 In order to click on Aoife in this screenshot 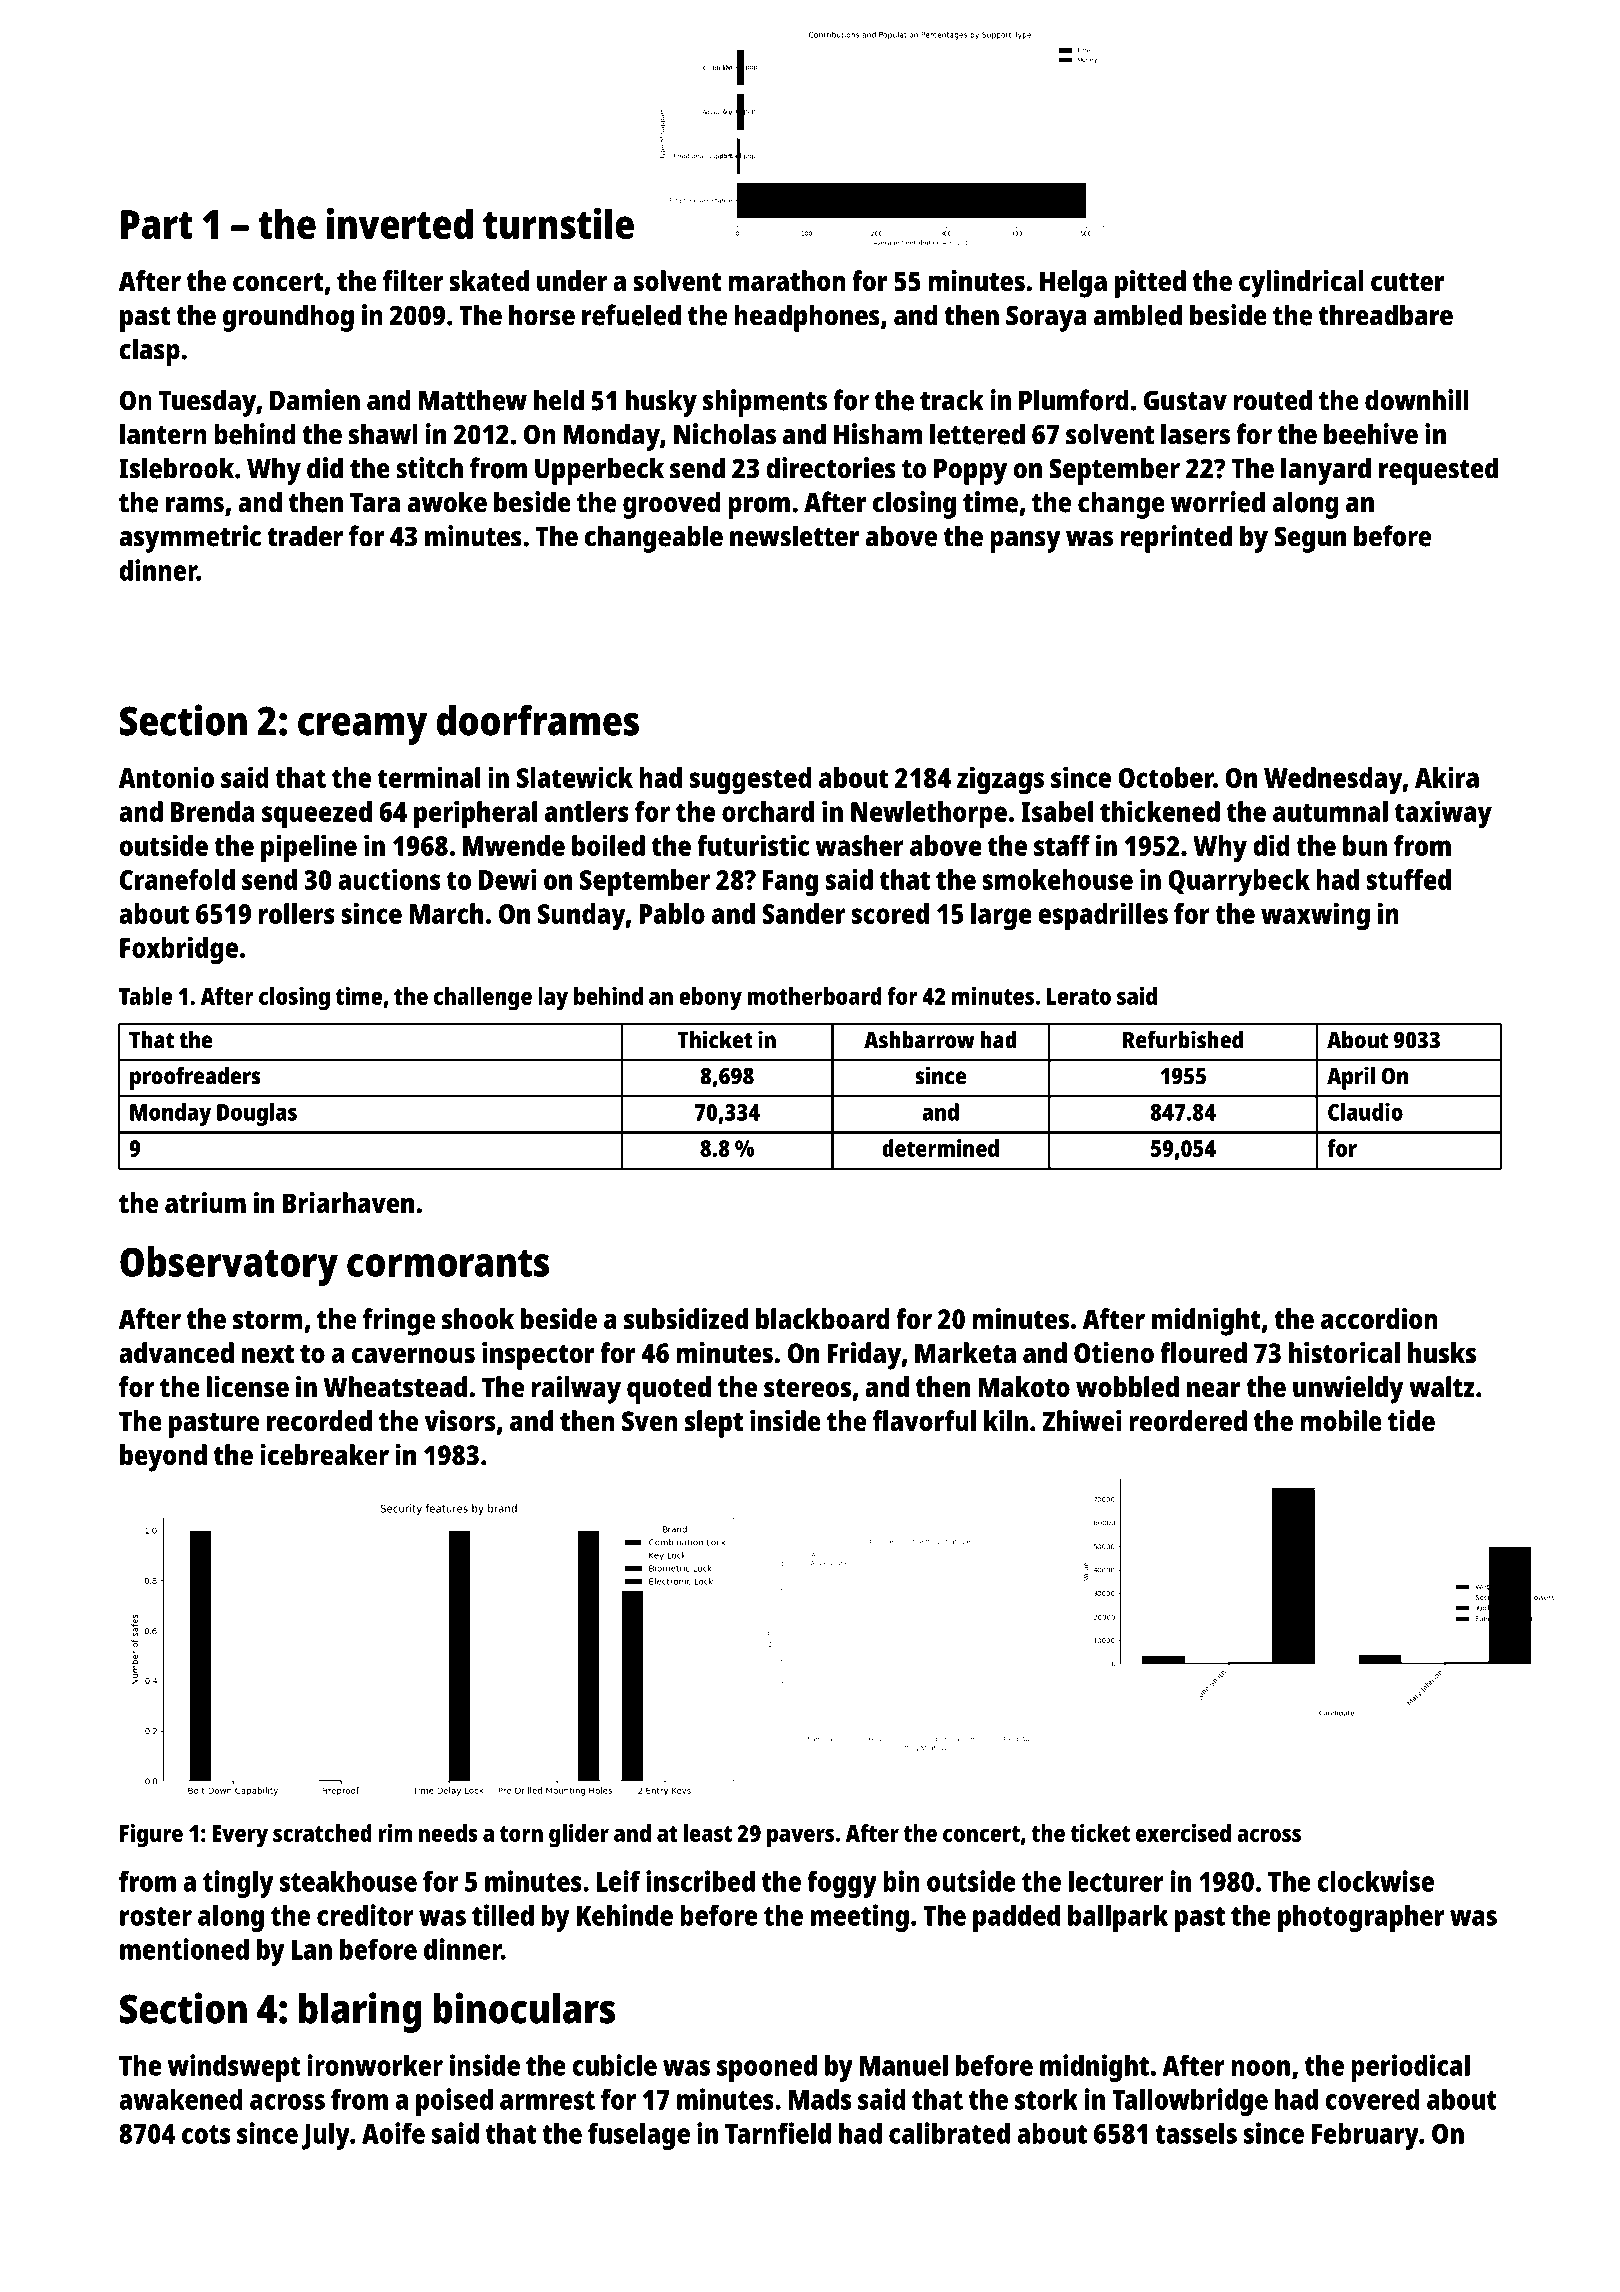, I will do `click(393, 2133)`.
